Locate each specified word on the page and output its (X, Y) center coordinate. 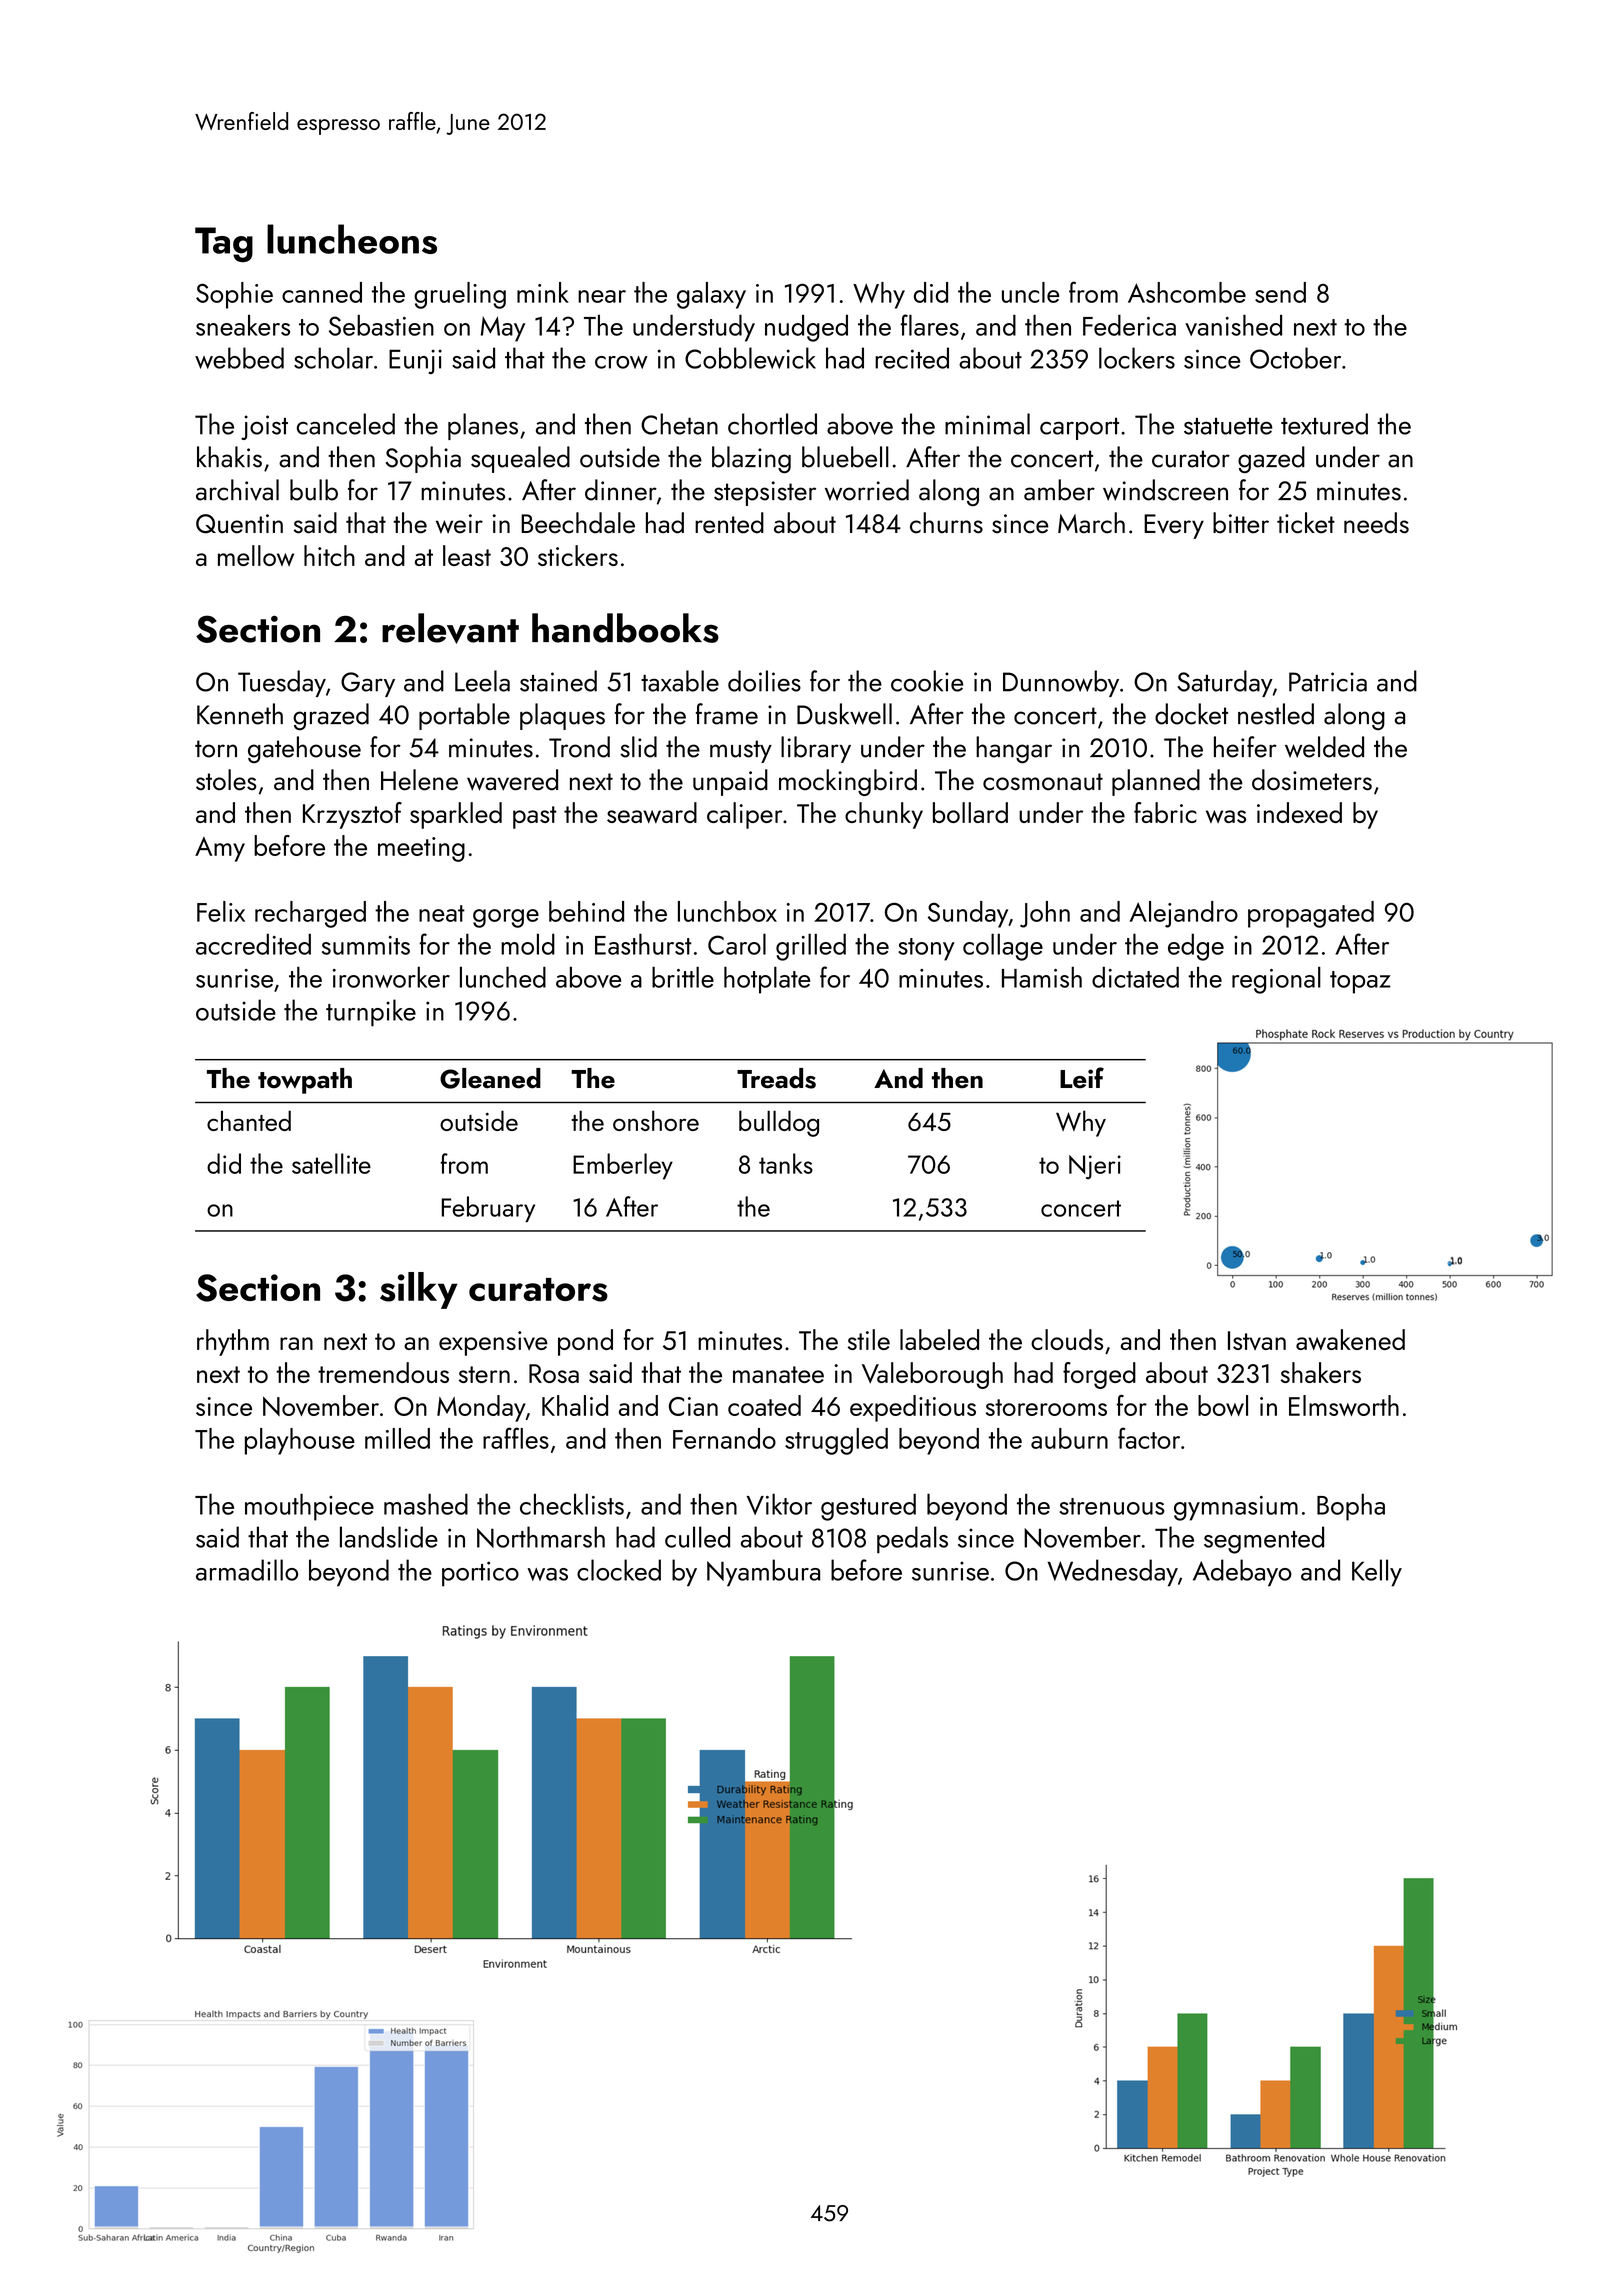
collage (1003, 947)
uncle (1030, 292)
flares (930, 325)
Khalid (575, 1405)
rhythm (233, 1342)
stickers (578, 555)
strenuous (1112, 1506)
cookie (927, 681)
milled (397, 1438)
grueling (460, 295)
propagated (1311, 914)
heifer (1245, 747)
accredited (253, 944)
